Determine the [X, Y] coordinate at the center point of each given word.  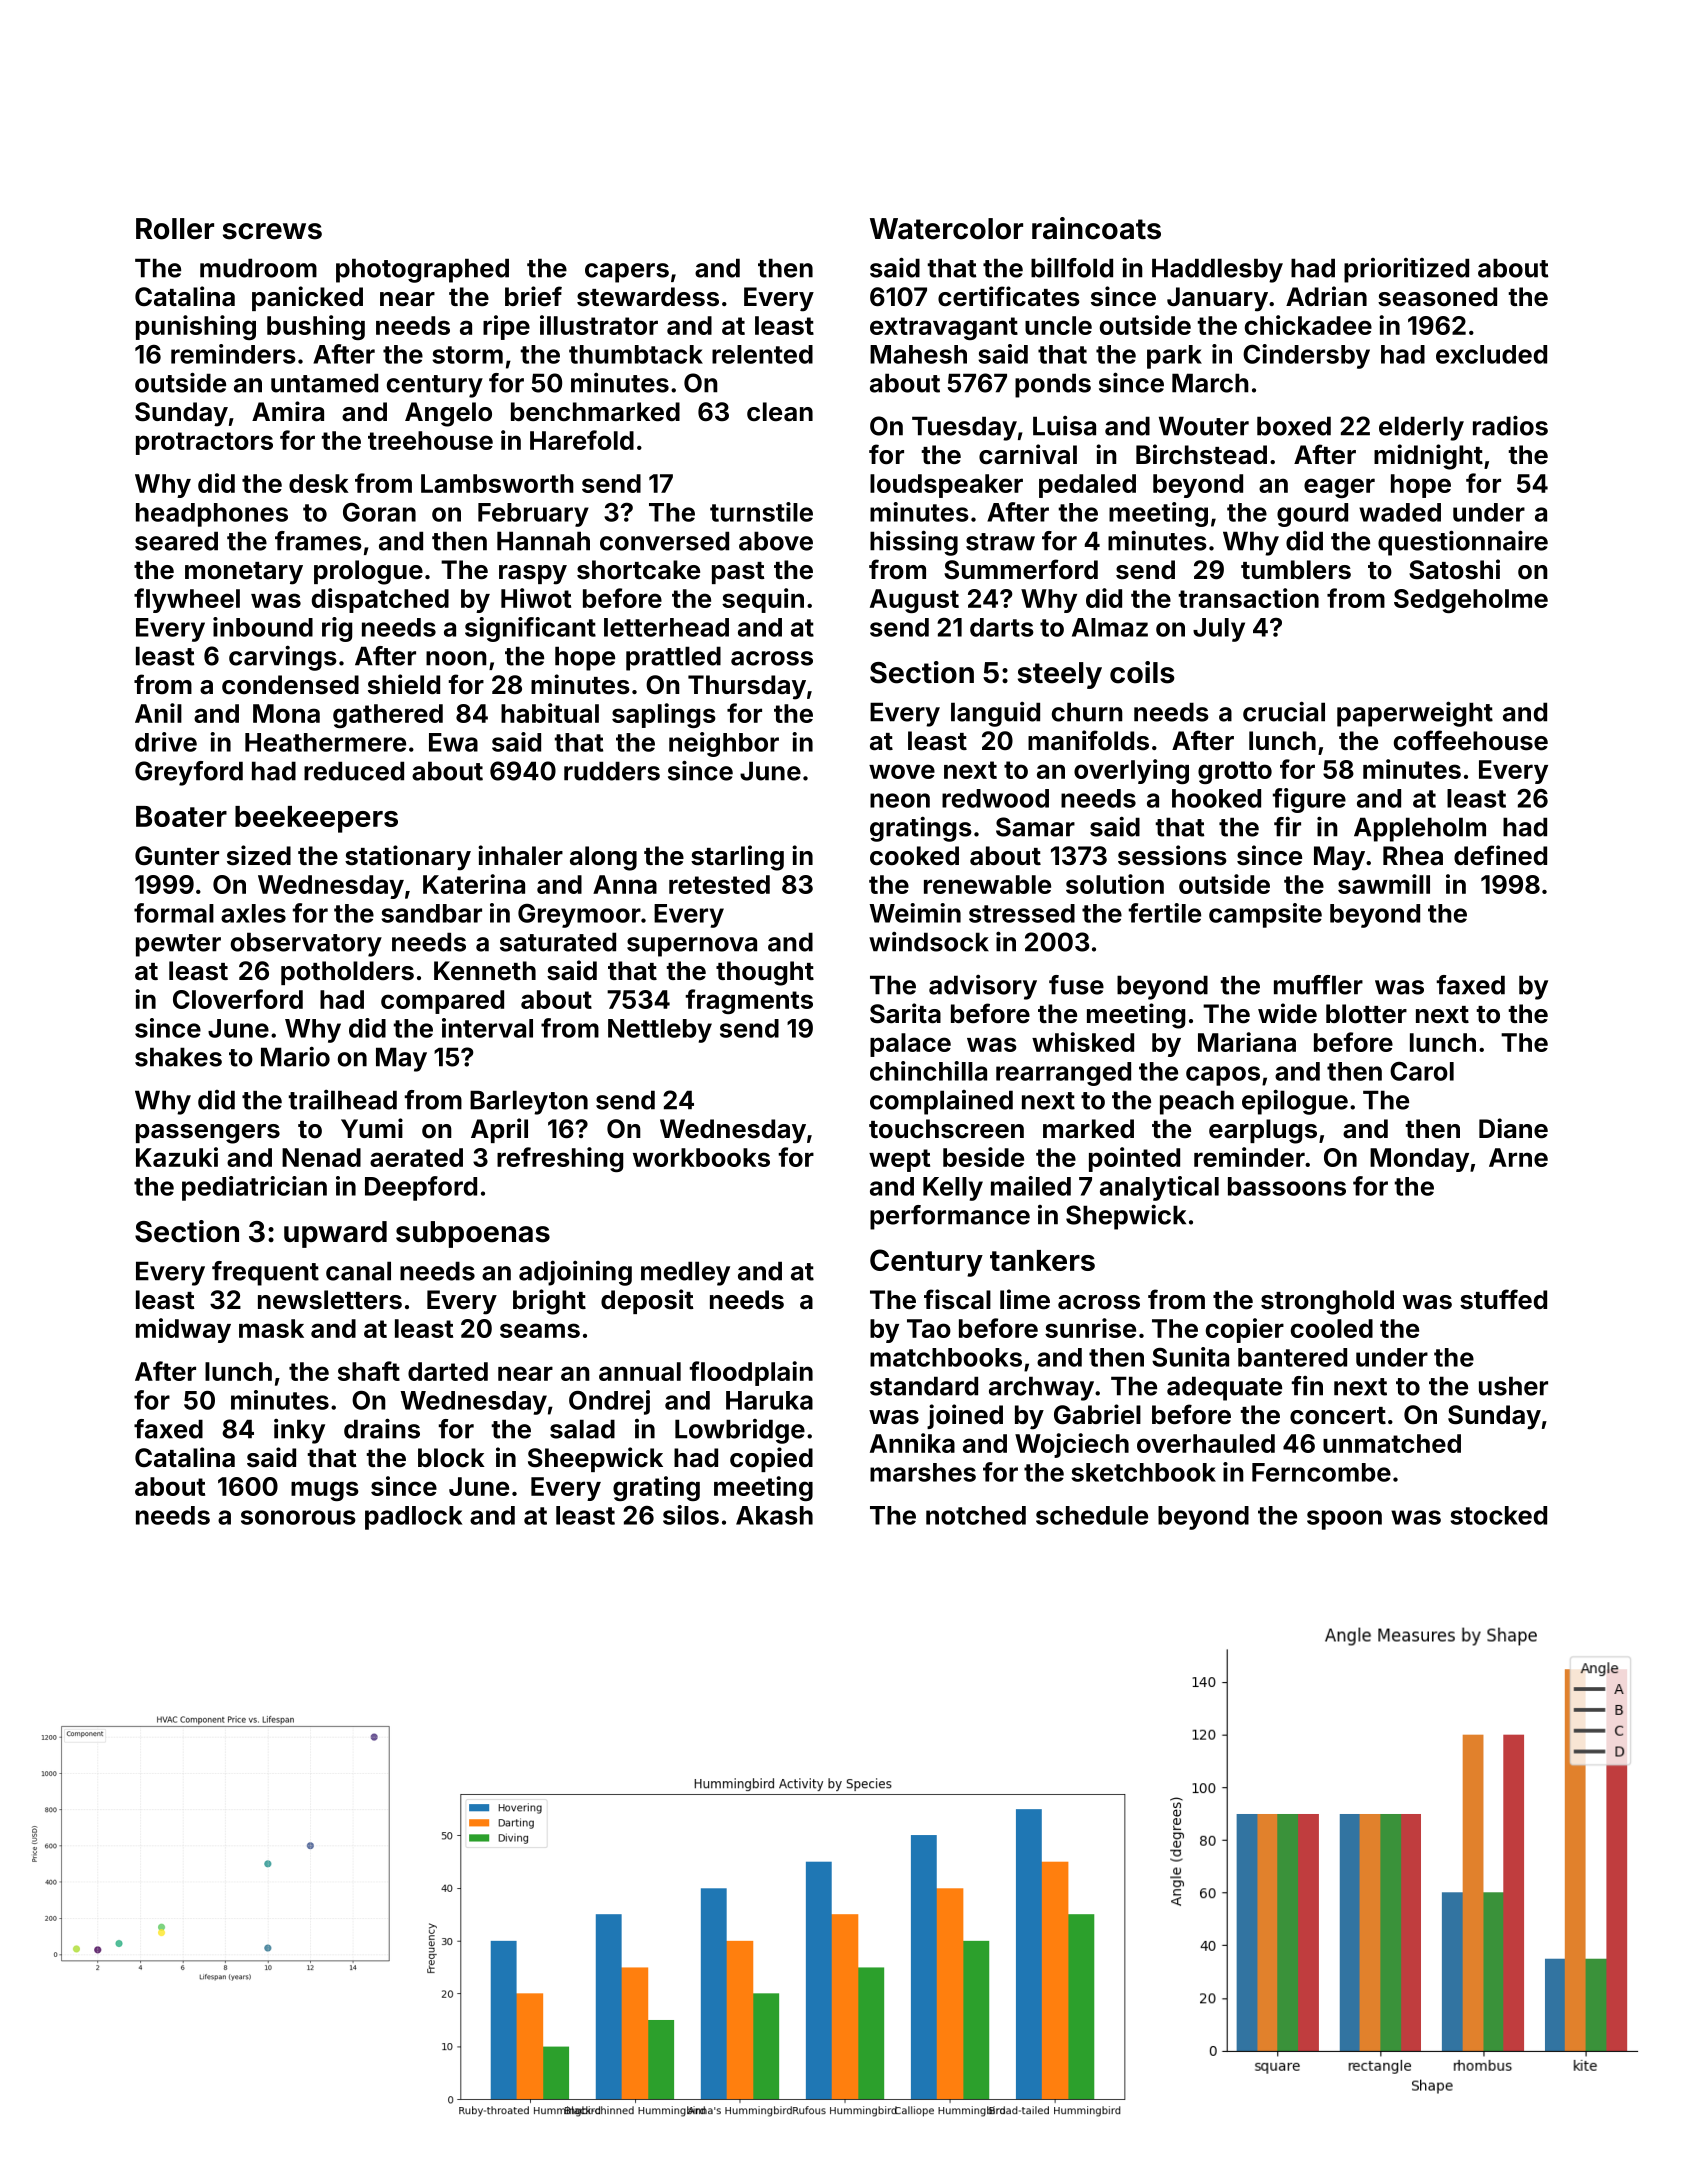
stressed [1022, 913]
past [738, 573]
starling [737, 858]
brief [533, 296]
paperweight [1415, 714]
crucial [1284, 711]
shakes [178, 1057]
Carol [1422, 1071]
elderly [1421, 428]
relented [762, 354]
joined [965, 1416]
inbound [263, 627]
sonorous [298, 1517]
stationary [408, 858]
